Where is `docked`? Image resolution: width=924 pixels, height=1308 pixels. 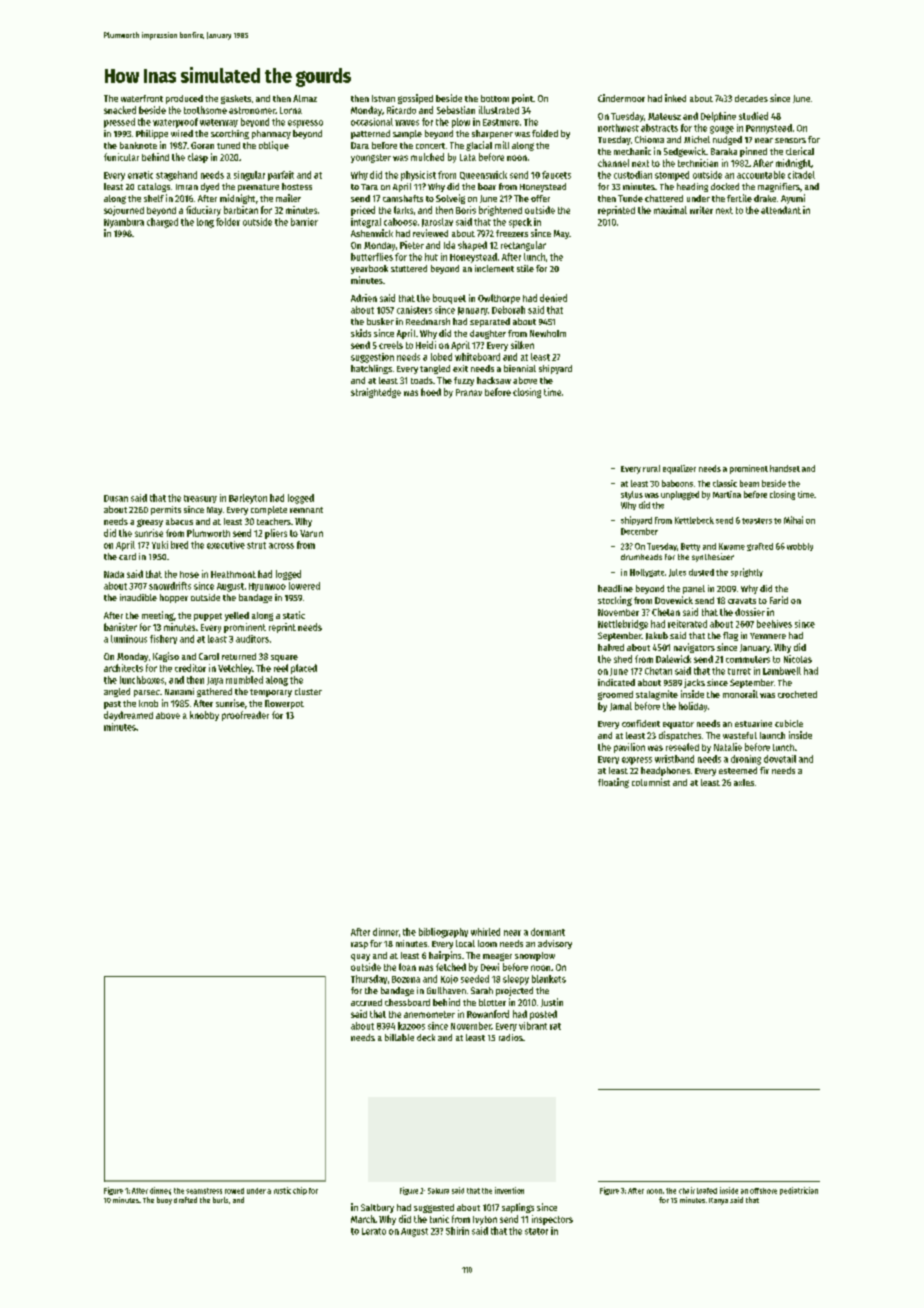
docked is located at coordinates (725, 186).
